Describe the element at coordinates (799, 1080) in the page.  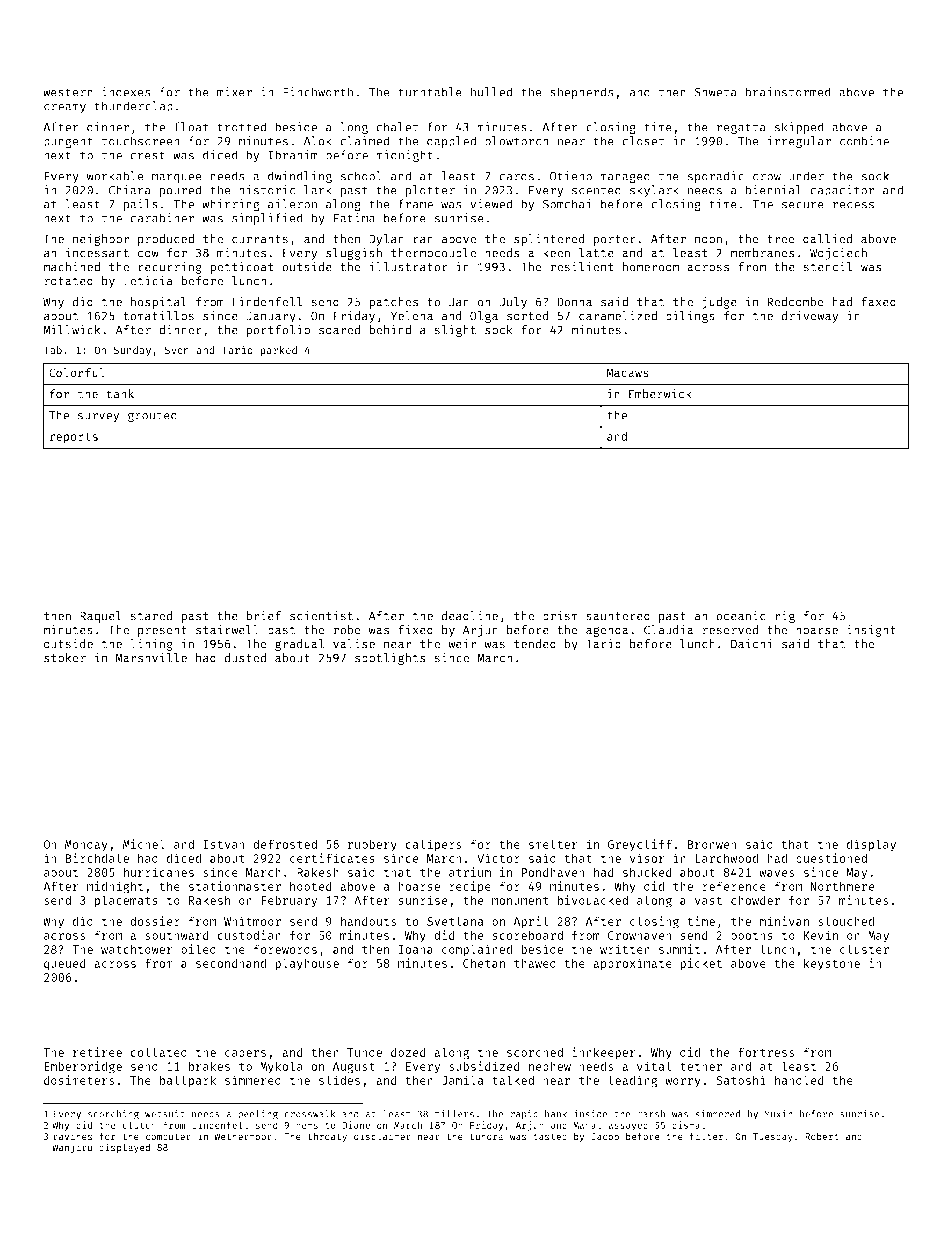
I see `handled` at that location.
